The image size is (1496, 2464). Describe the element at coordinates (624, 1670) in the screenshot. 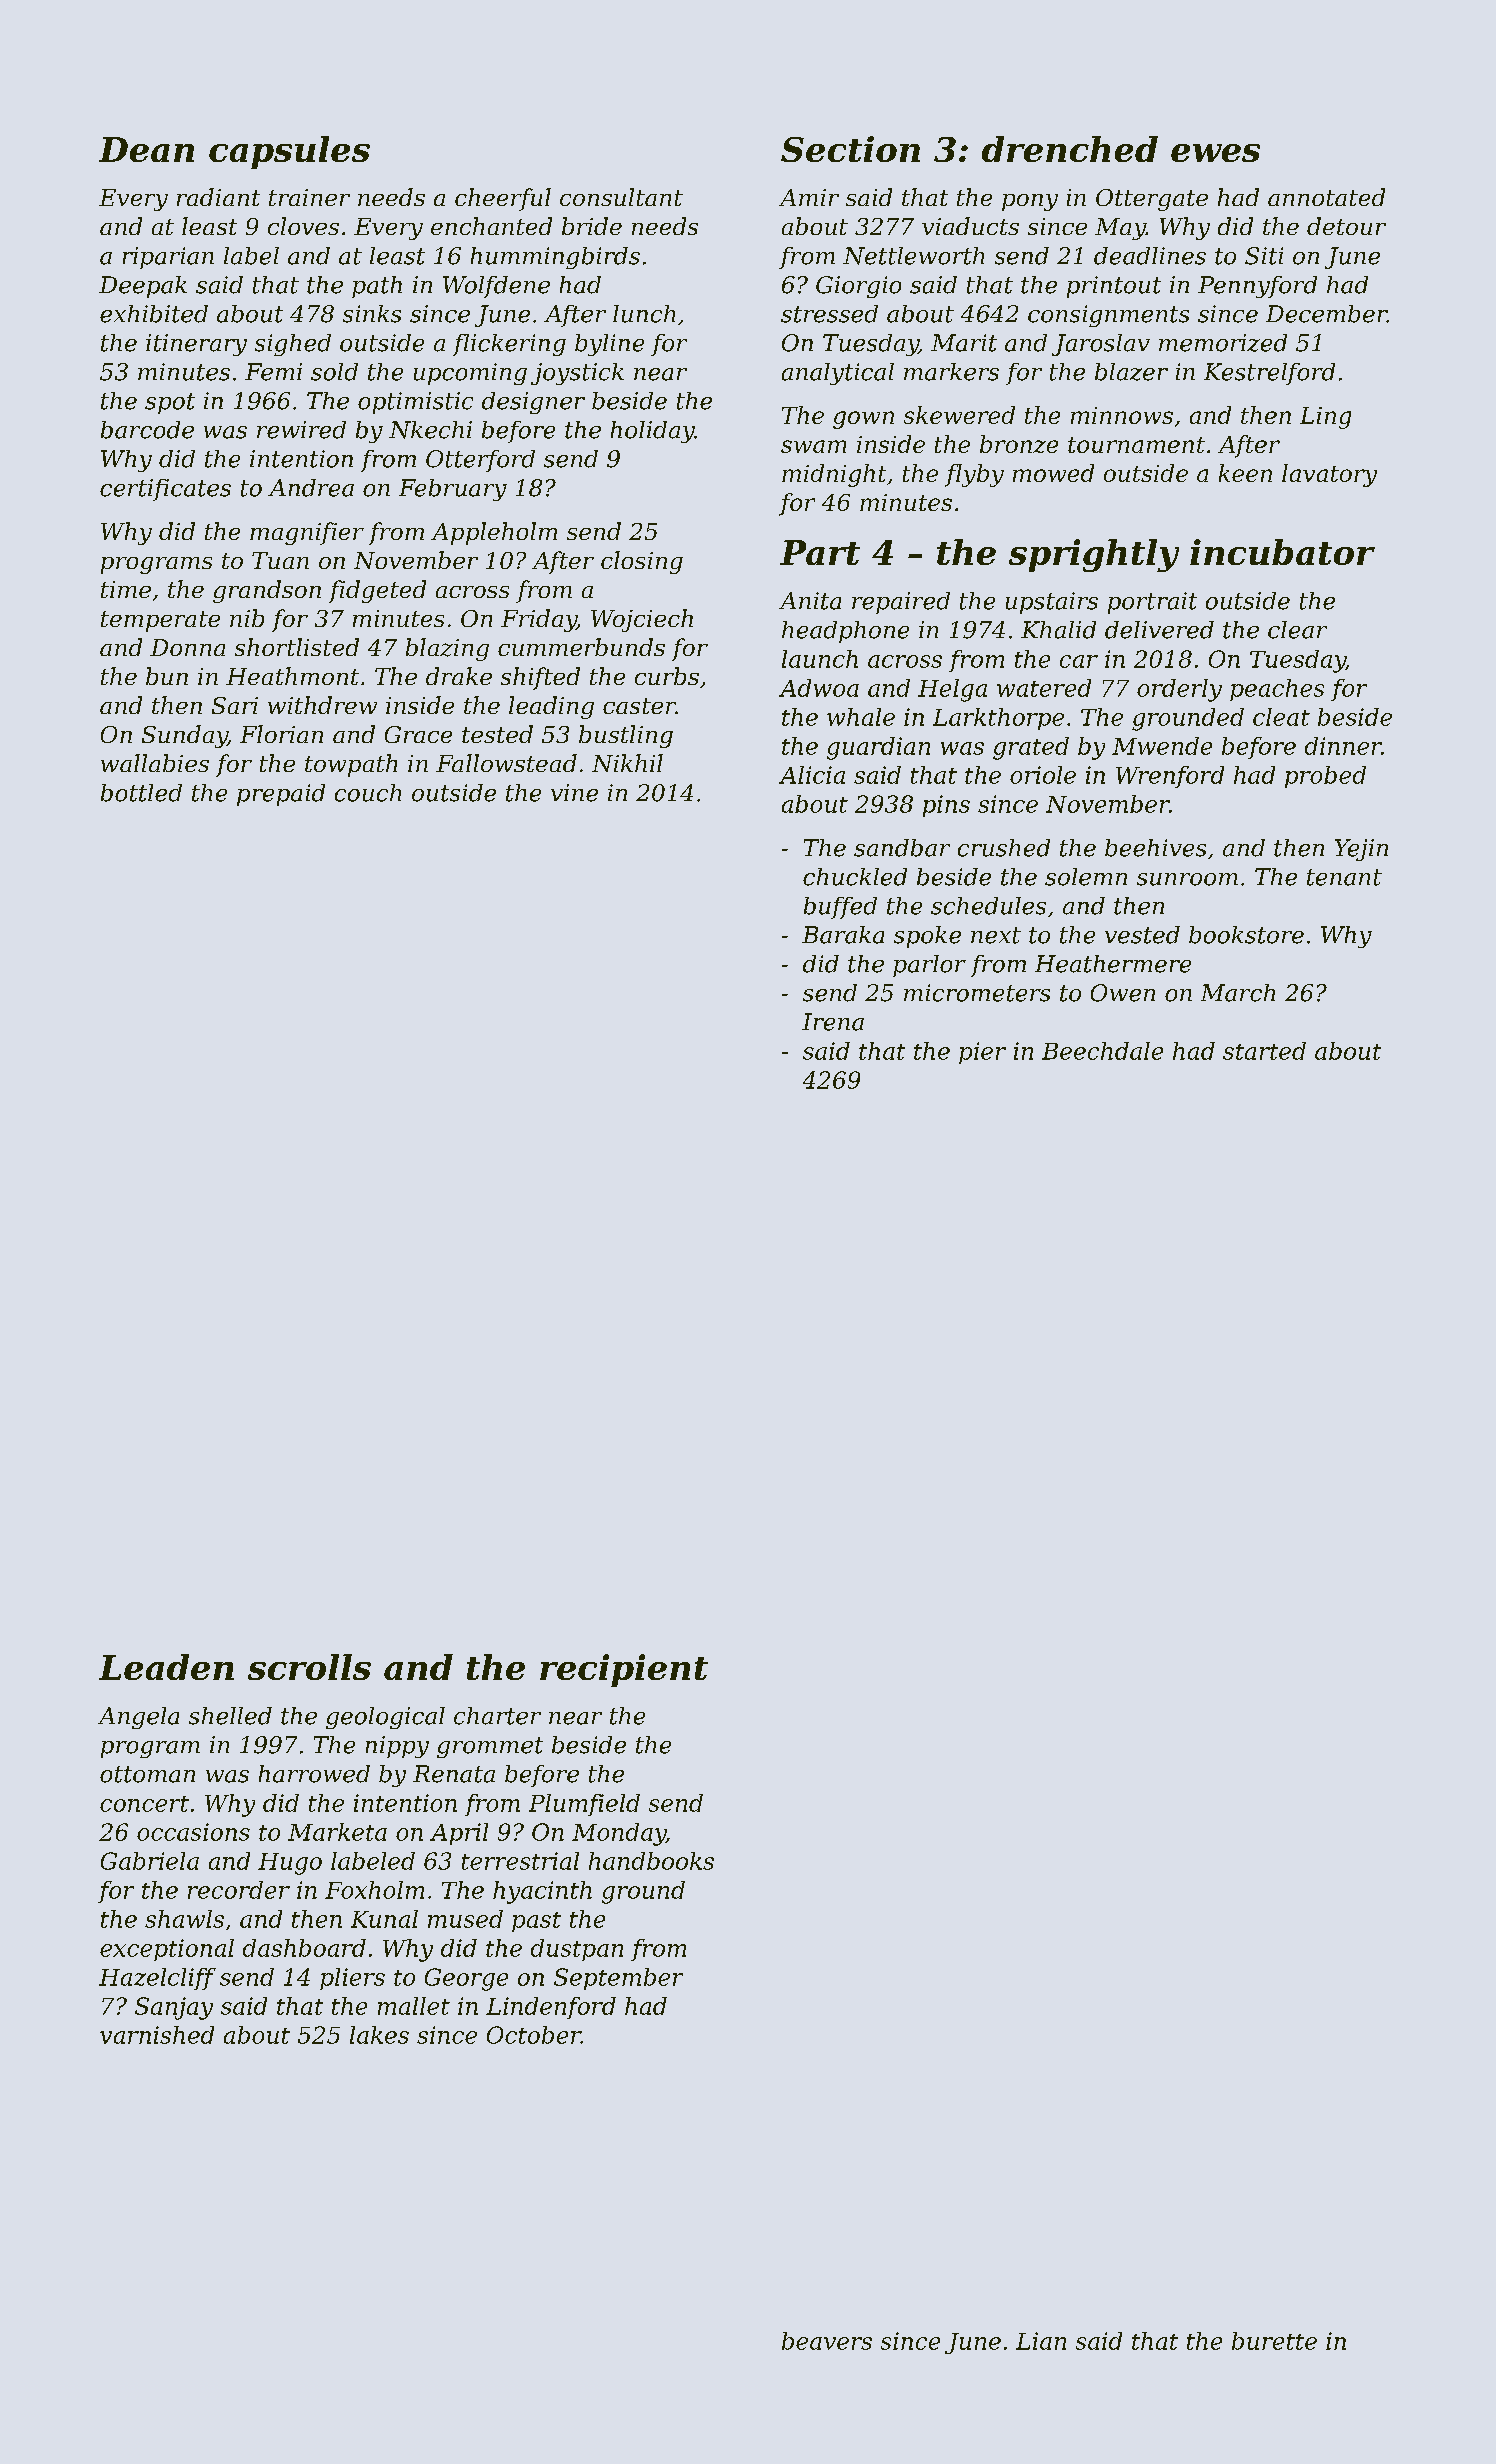

I see `recipient` at that location.
